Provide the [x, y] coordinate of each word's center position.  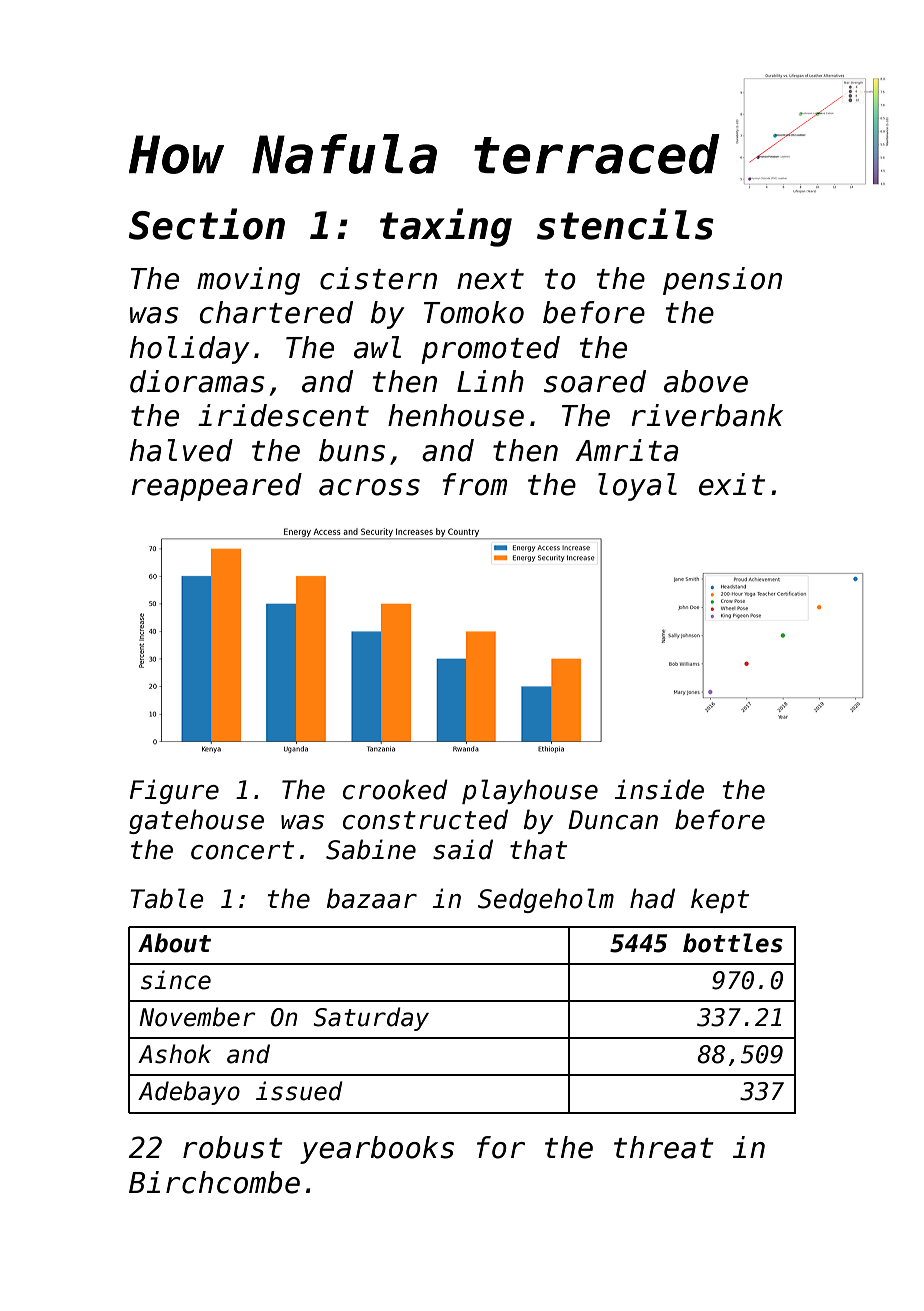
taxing [446, 227]
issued [299, 1091]
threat [664, 1147]
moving [248, 281]
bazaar [371, 898]
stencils [625, 224]
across [369, 487]
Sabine [371, 849]
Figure [174, 791]
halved [181, 450]
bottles [733, 943]
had [652, 898]
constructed [425, 819]
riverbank [707, 415]
